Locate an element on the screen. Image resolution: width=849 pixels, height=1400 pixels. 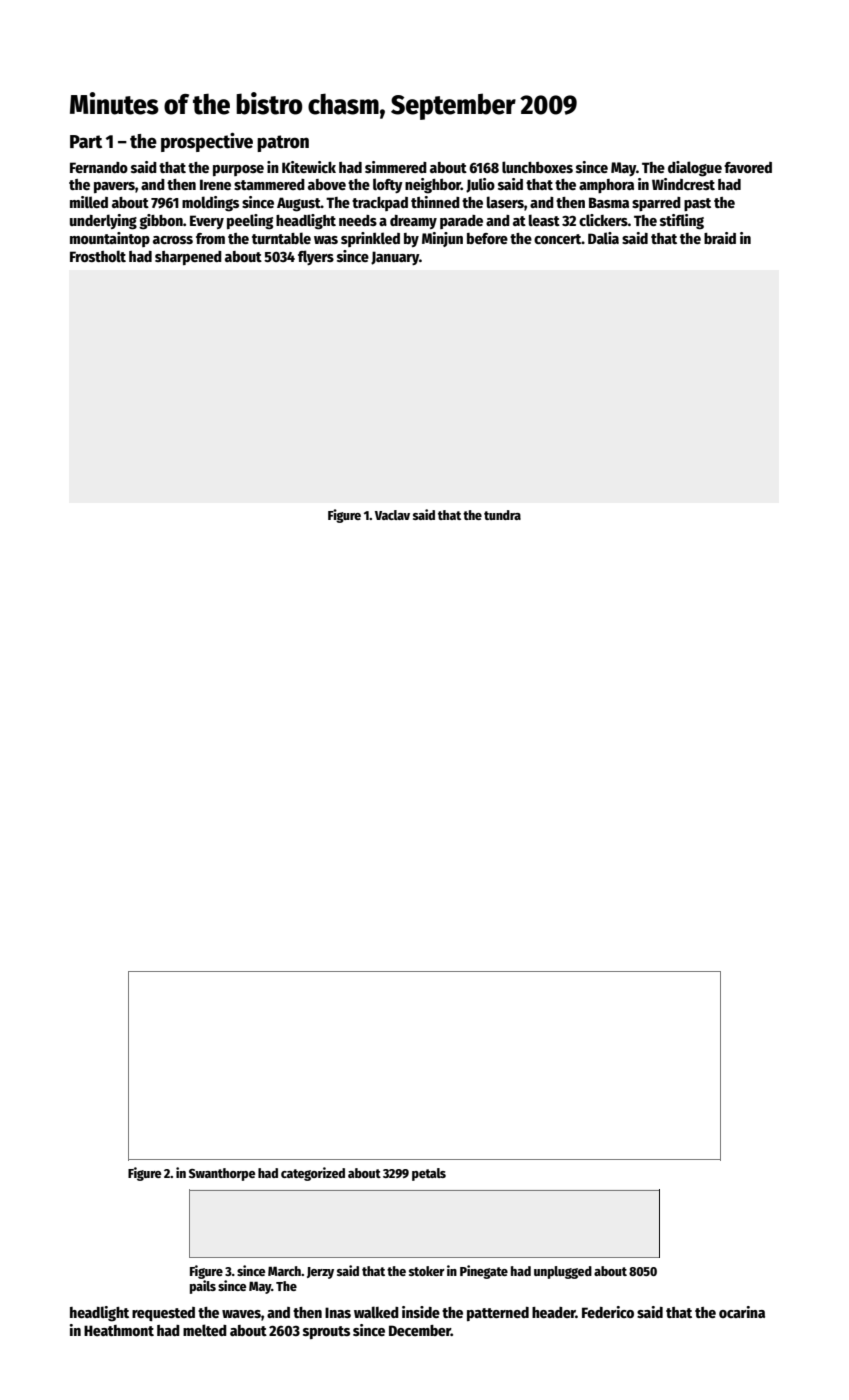
Jerzy is located at coordinates (320, 1273).
